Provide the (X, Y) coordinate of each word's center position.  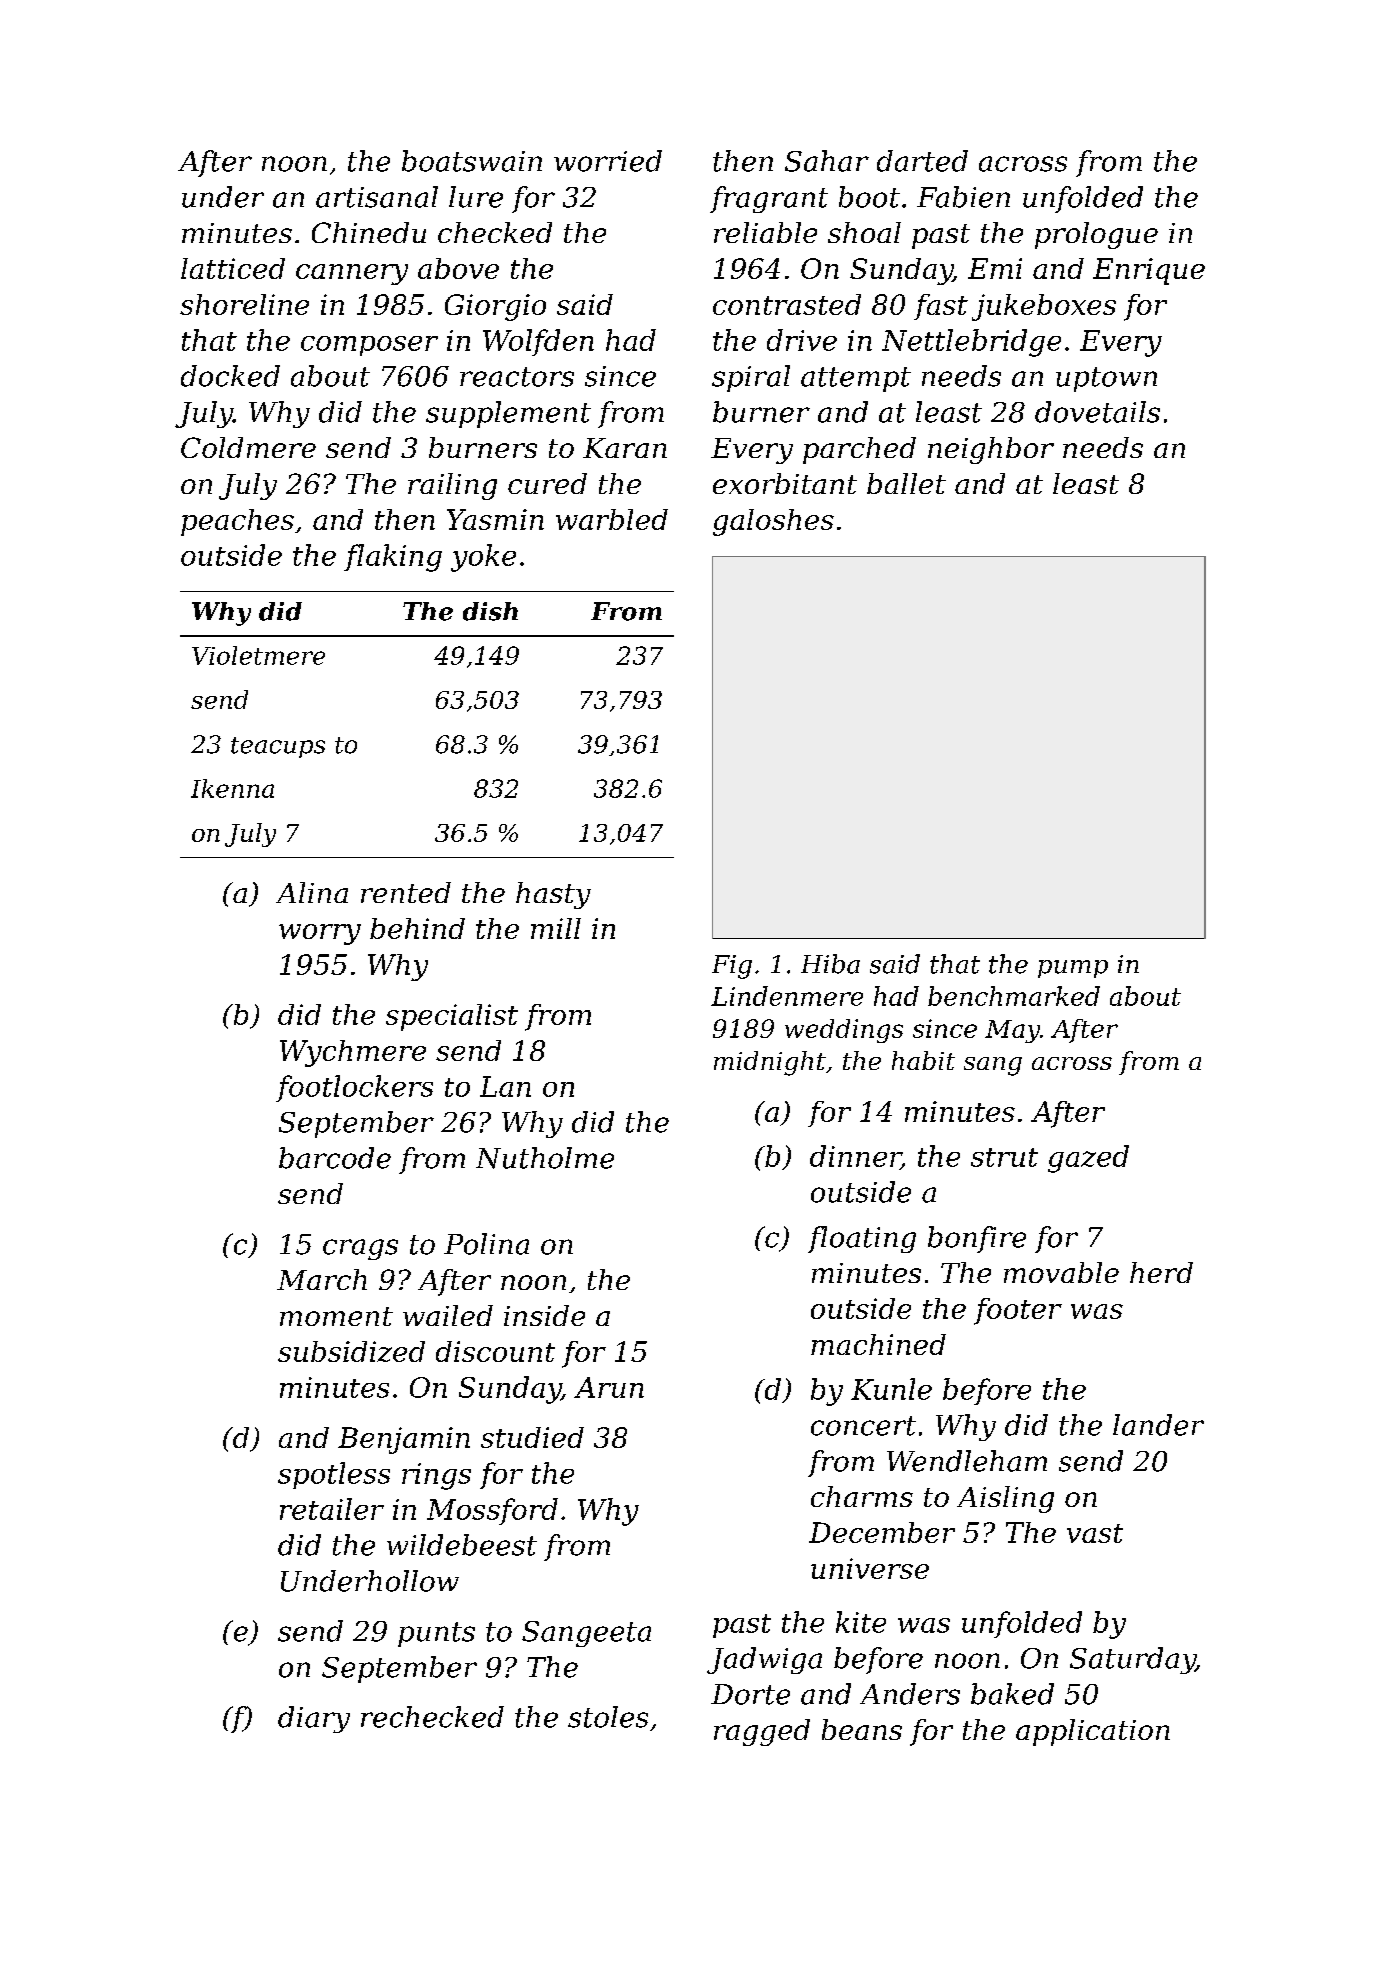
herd (1161, 1272)
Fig (732, 967)
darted (922, 161)
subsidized (351, 1351)
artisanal (377, 197)
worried (608, 161)
